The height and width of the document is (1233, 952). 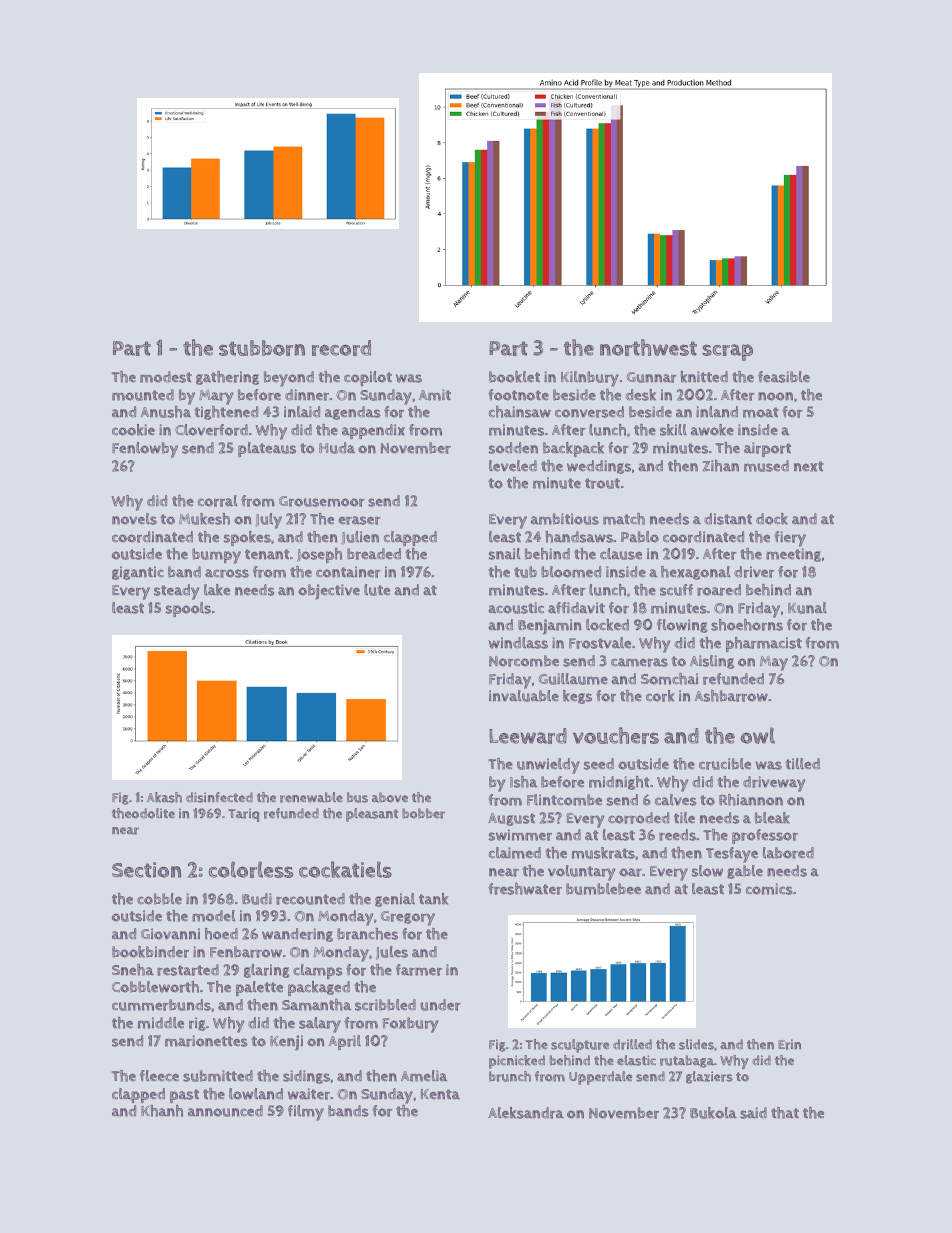 What do you see at coordinates (769, 889) in the document?
I see `comics` at bounding box center [769, 889].
